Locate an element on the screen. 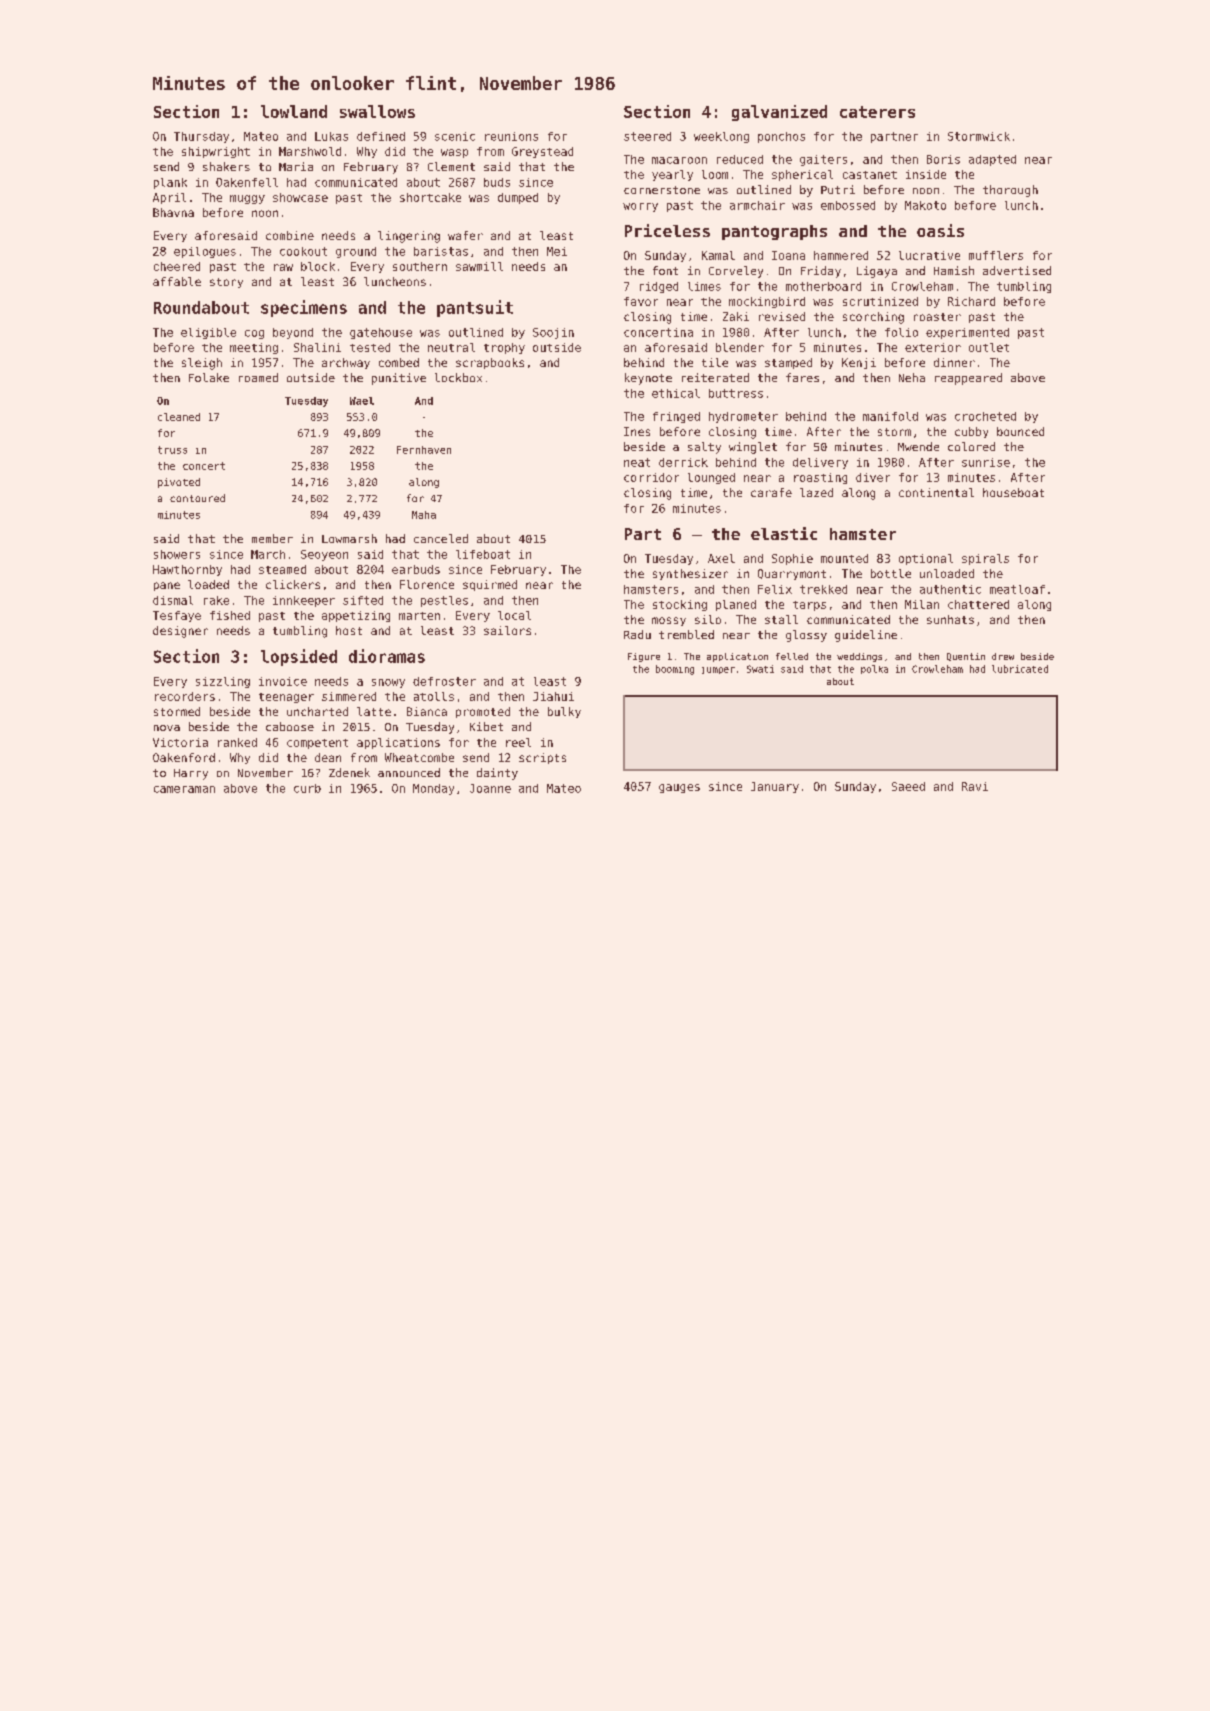  chattered is located at coordinates (978, 604).
